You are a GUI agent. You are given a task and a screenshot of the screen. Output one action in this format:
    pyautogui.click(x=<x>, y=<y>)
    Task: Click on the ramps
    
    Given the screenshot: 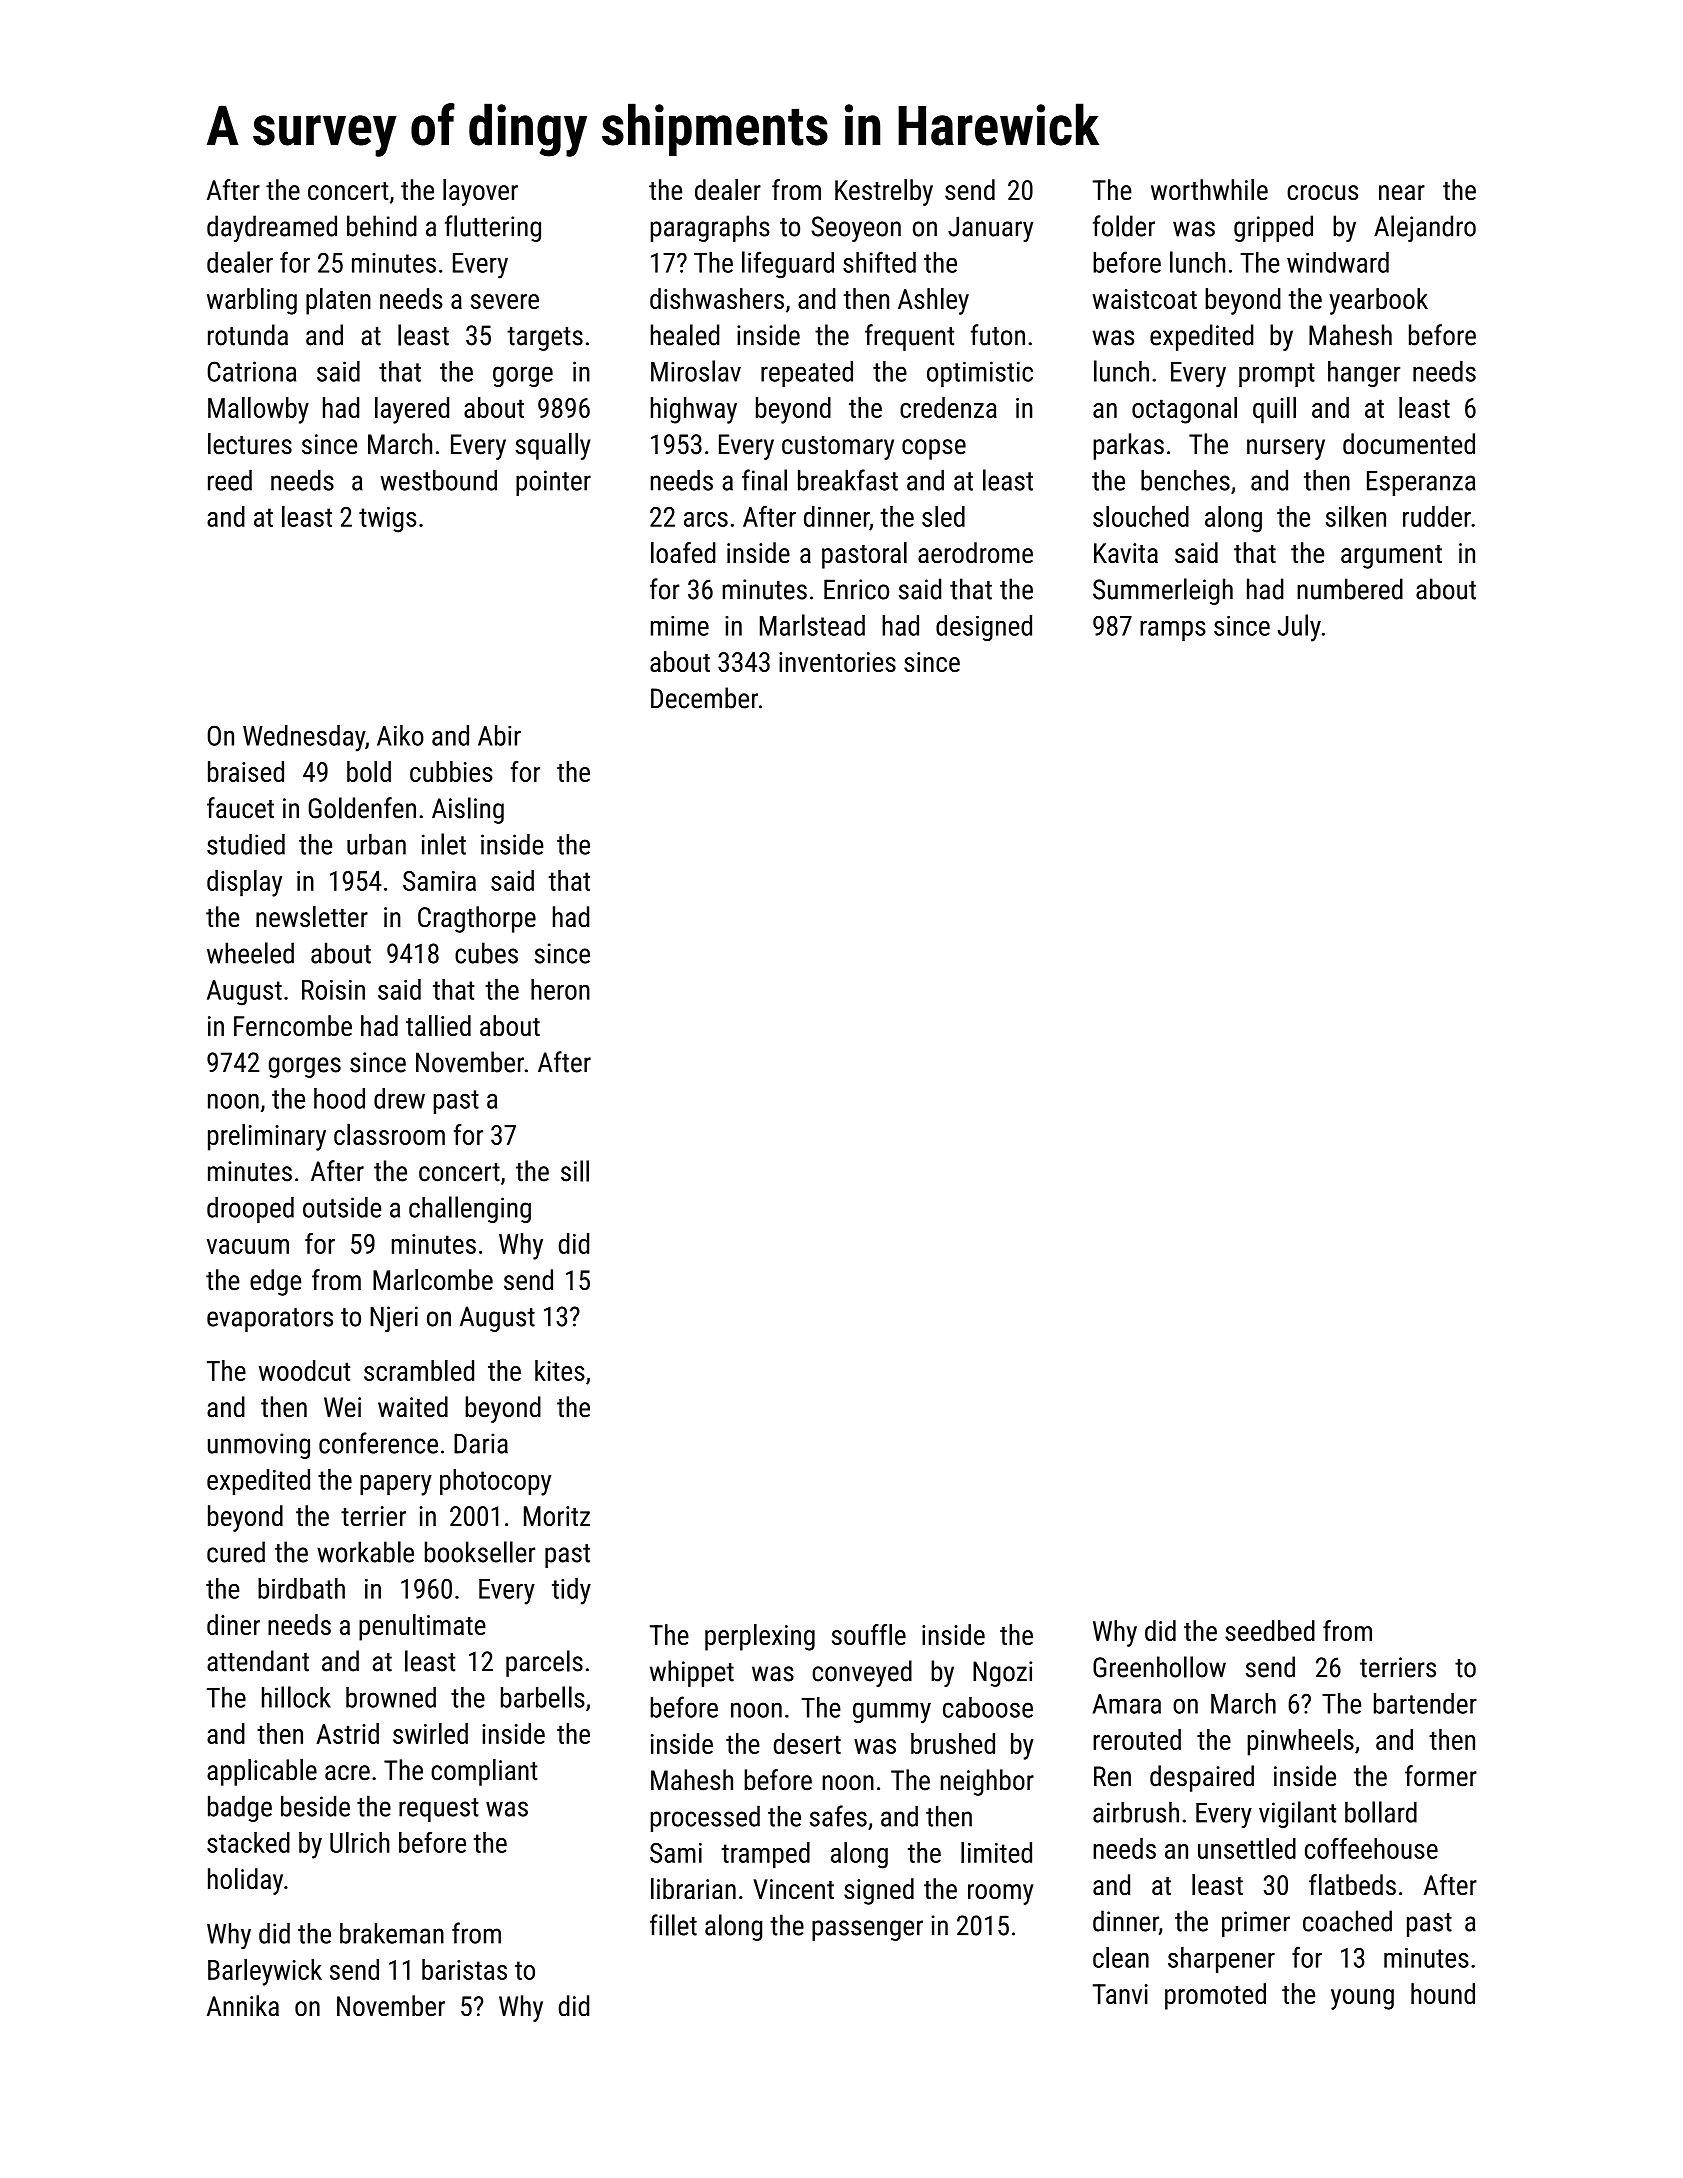 What is the action you would take?
    pyautogui.click(x=1173, y=631)
